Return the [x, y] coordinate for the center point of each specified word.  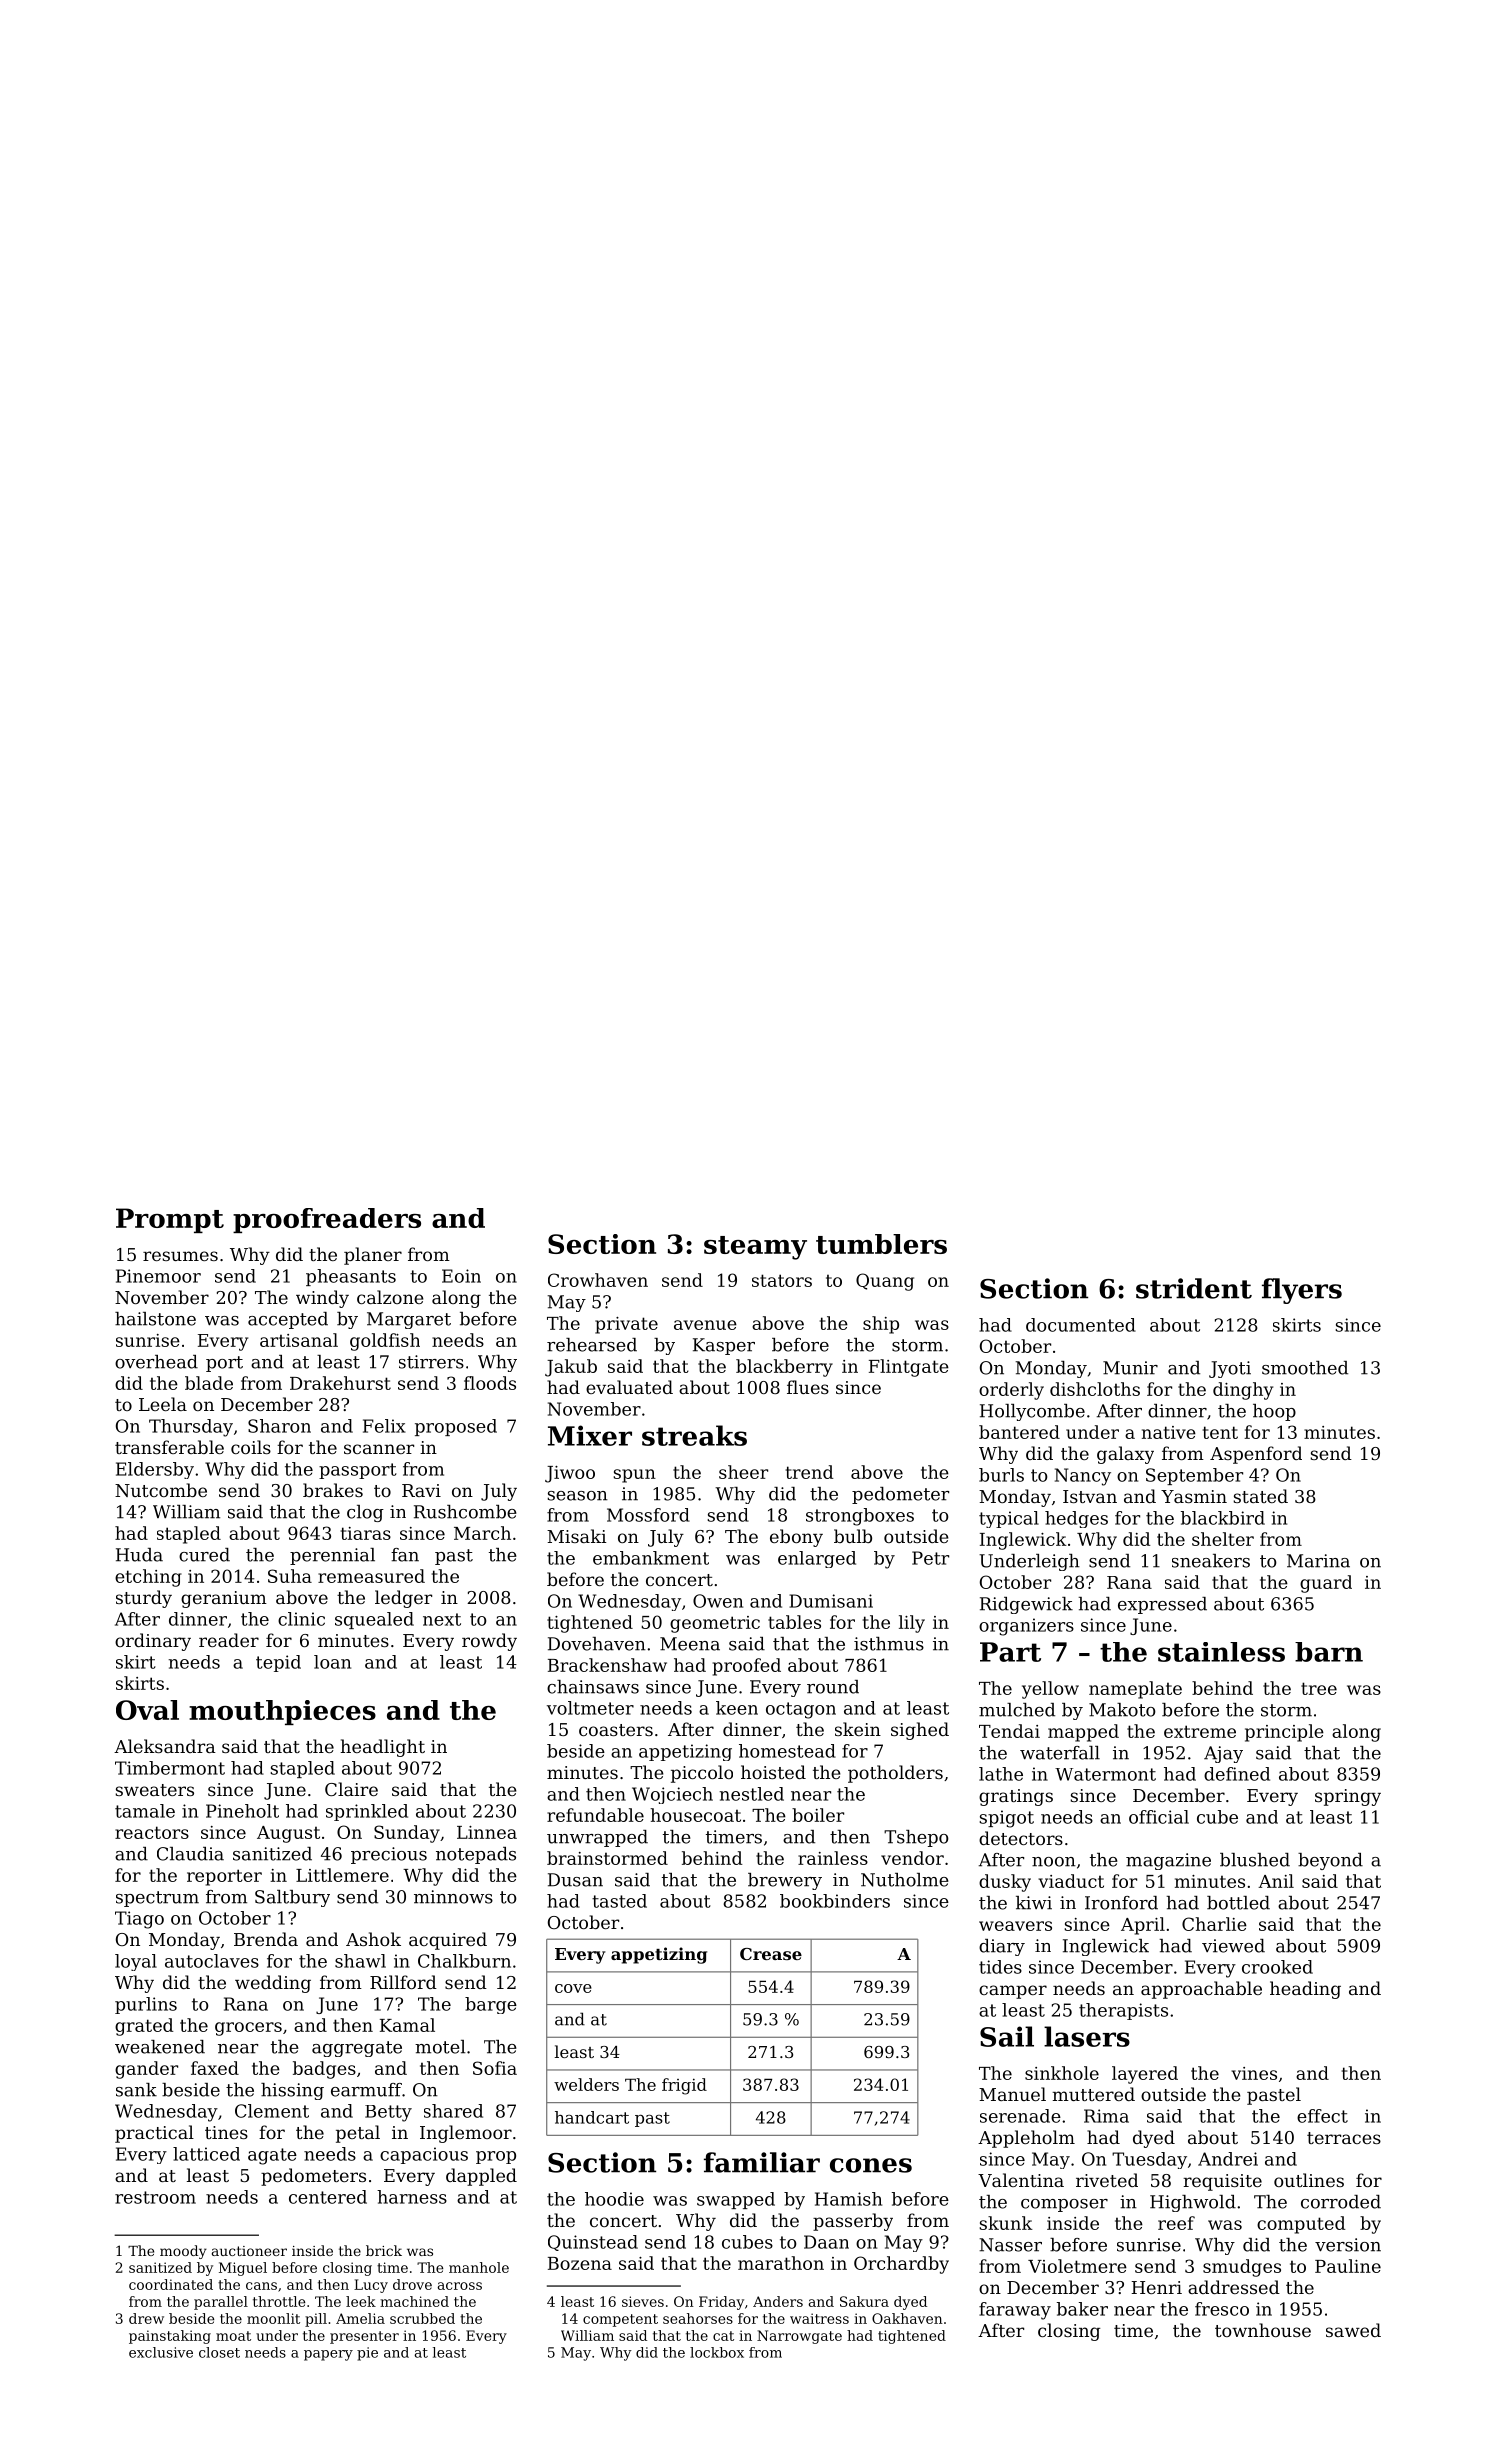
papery [328, 2355]
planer [373, 1256]
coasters [616, 1730]
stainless [1221, 1652]
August [288, 1834]
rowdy [489, 1642]
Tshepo [916, 1838]
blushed [1255, 1860]
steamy [755, 1248]
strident [1194, 1288]
